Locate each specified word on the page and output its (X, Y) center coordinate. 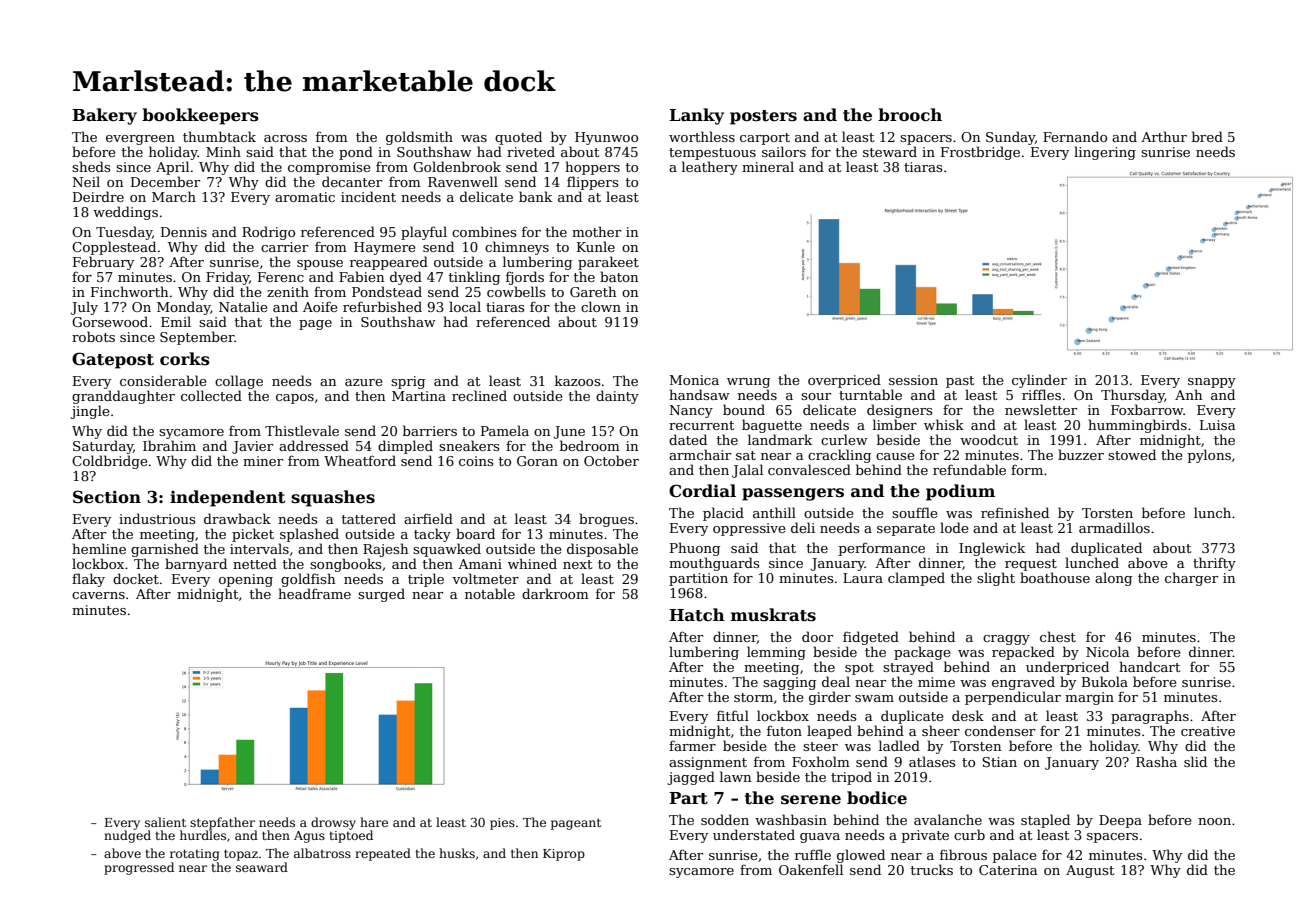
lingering (1105, 153)
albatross (322, 853)
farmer (692, 745)
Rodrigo (268, 233)
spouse (320, 265)
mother (596, 231)
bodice (877, 798)
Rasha (1156, 761)
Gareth (593, 291)
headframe (314, 593)
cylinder (1039, 381)
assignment (708, 763)
